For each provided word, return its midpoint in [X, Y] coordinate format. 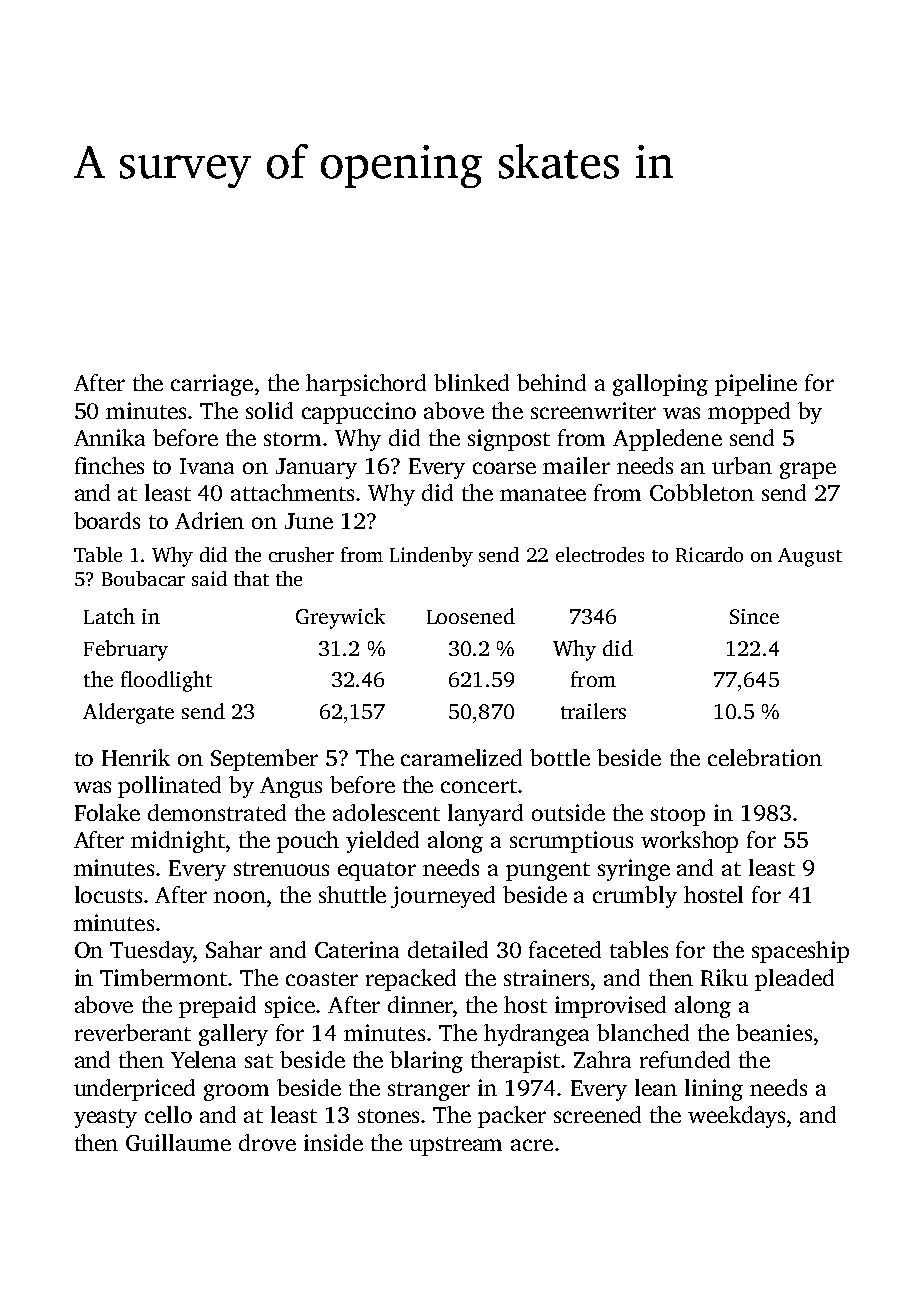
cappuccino [359, 413]
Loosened [471, 616]
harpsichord [366, 385]
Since [754, 616]
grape [808, 470]
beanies [774, 1032]
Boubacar [143, 578]
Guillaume [178, 1142]
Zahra [602, 1059]
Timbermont [163, 977]
